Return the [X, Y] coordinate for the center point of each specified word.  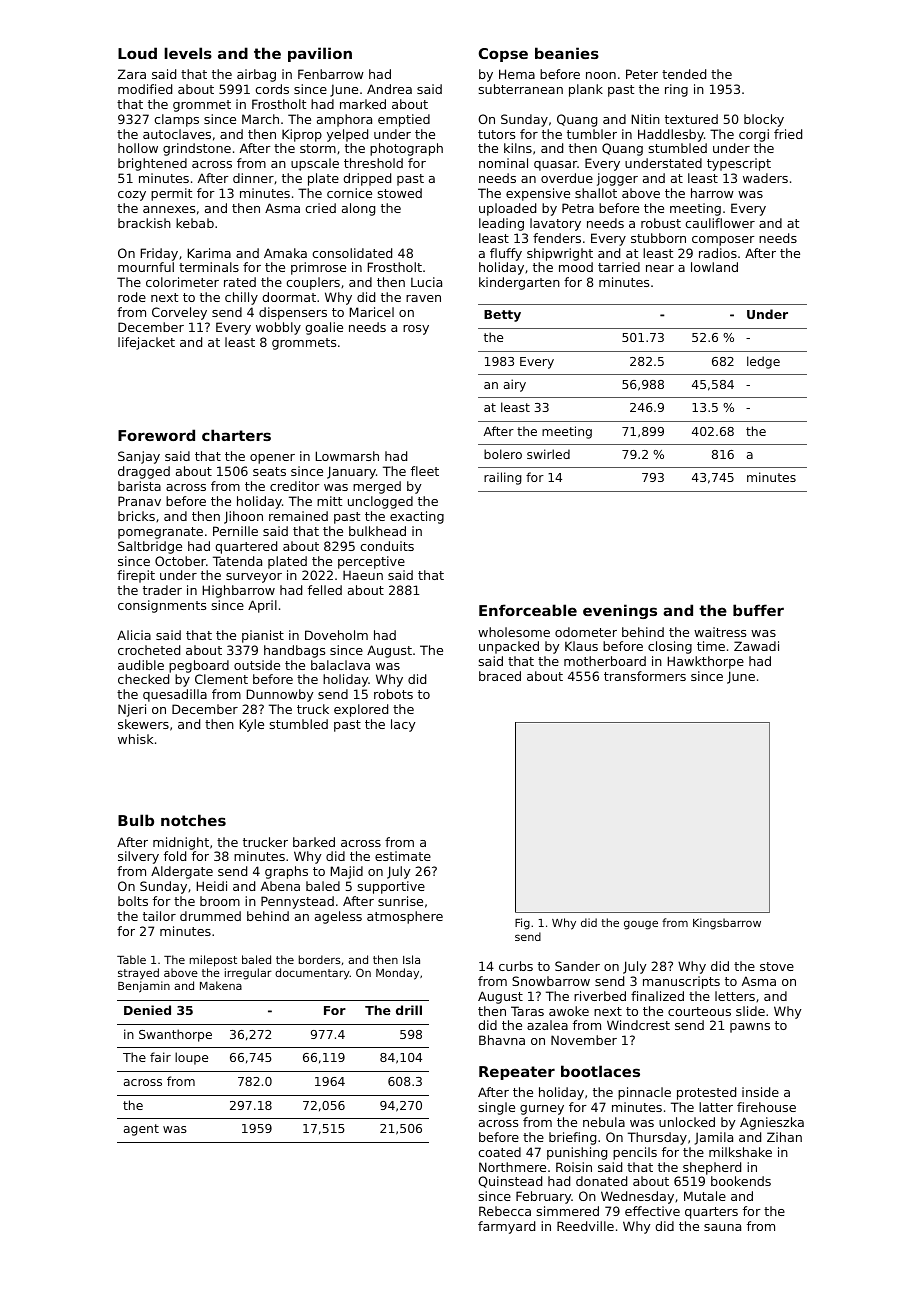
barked [314, 842]
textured [691, 119]
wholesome [514, 632]
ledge [763, 362]
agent [141, 1130]
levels [188, 53]
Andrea [389, 89]
